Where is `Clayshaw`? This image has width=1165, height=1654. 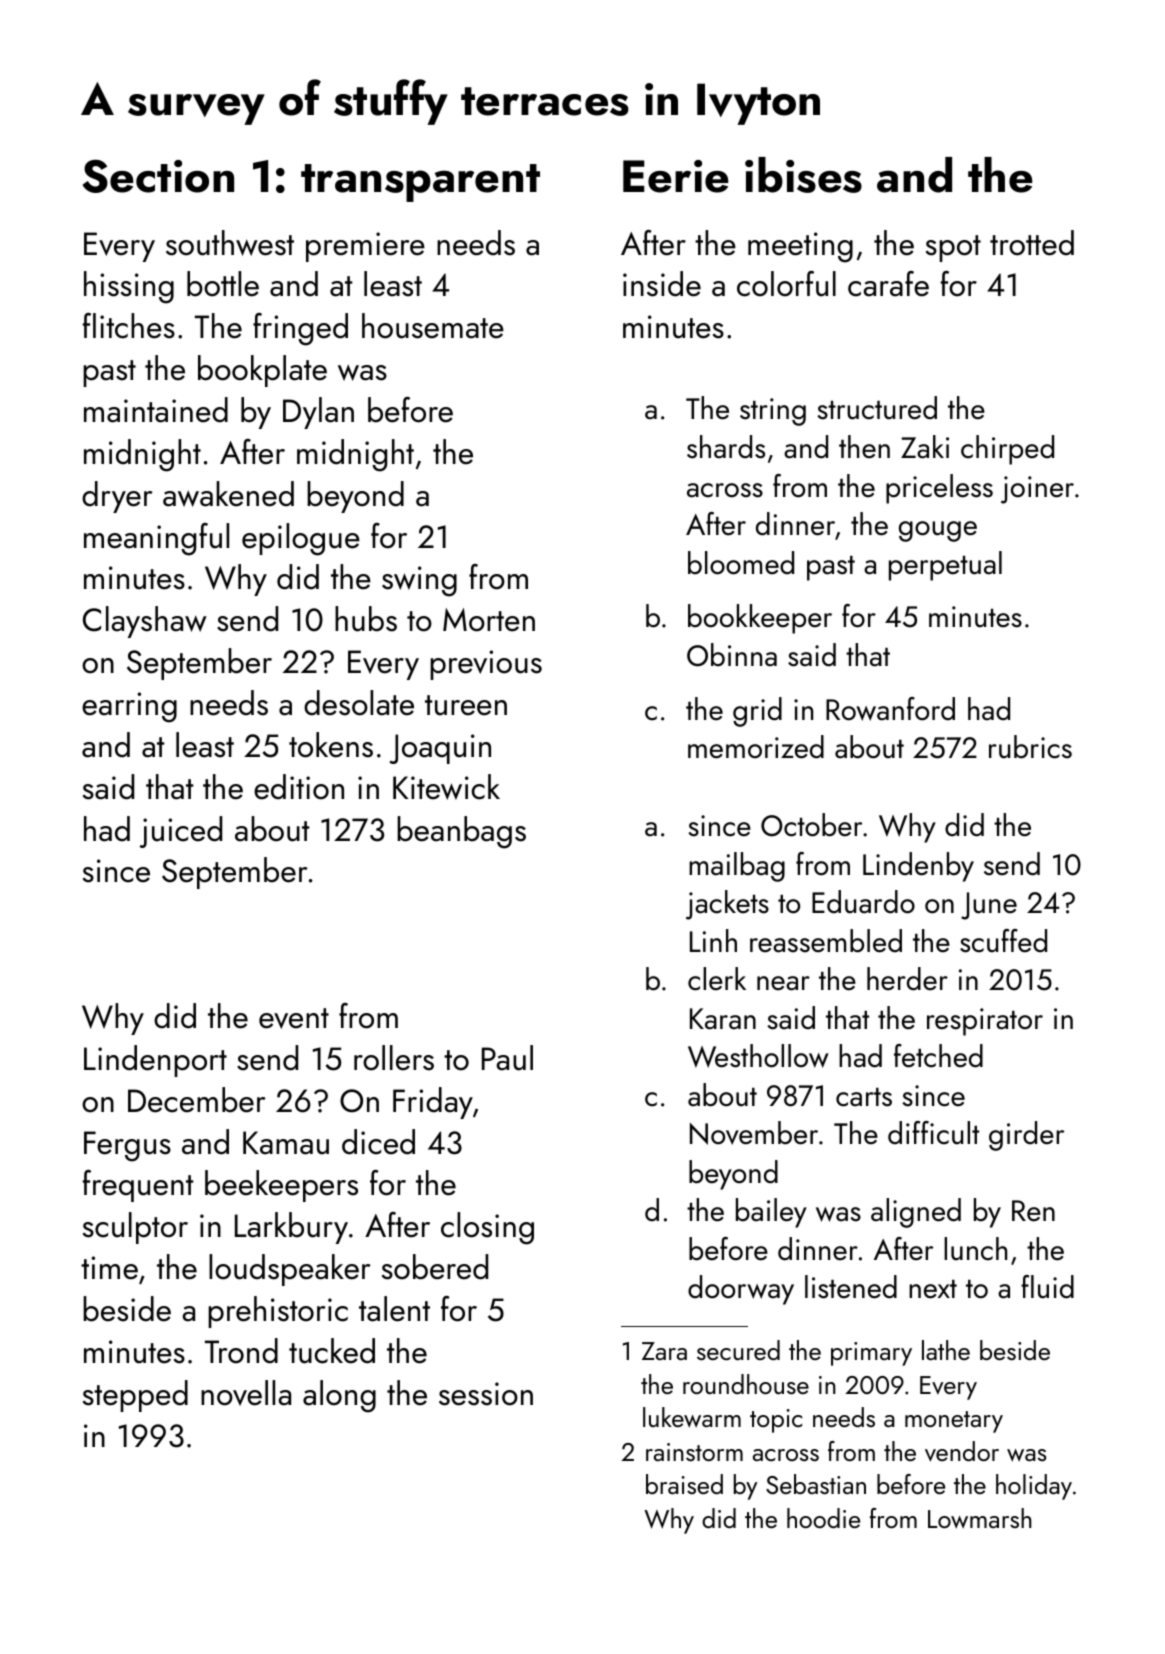 Clayshaw is located at coordinates (145, 622).
